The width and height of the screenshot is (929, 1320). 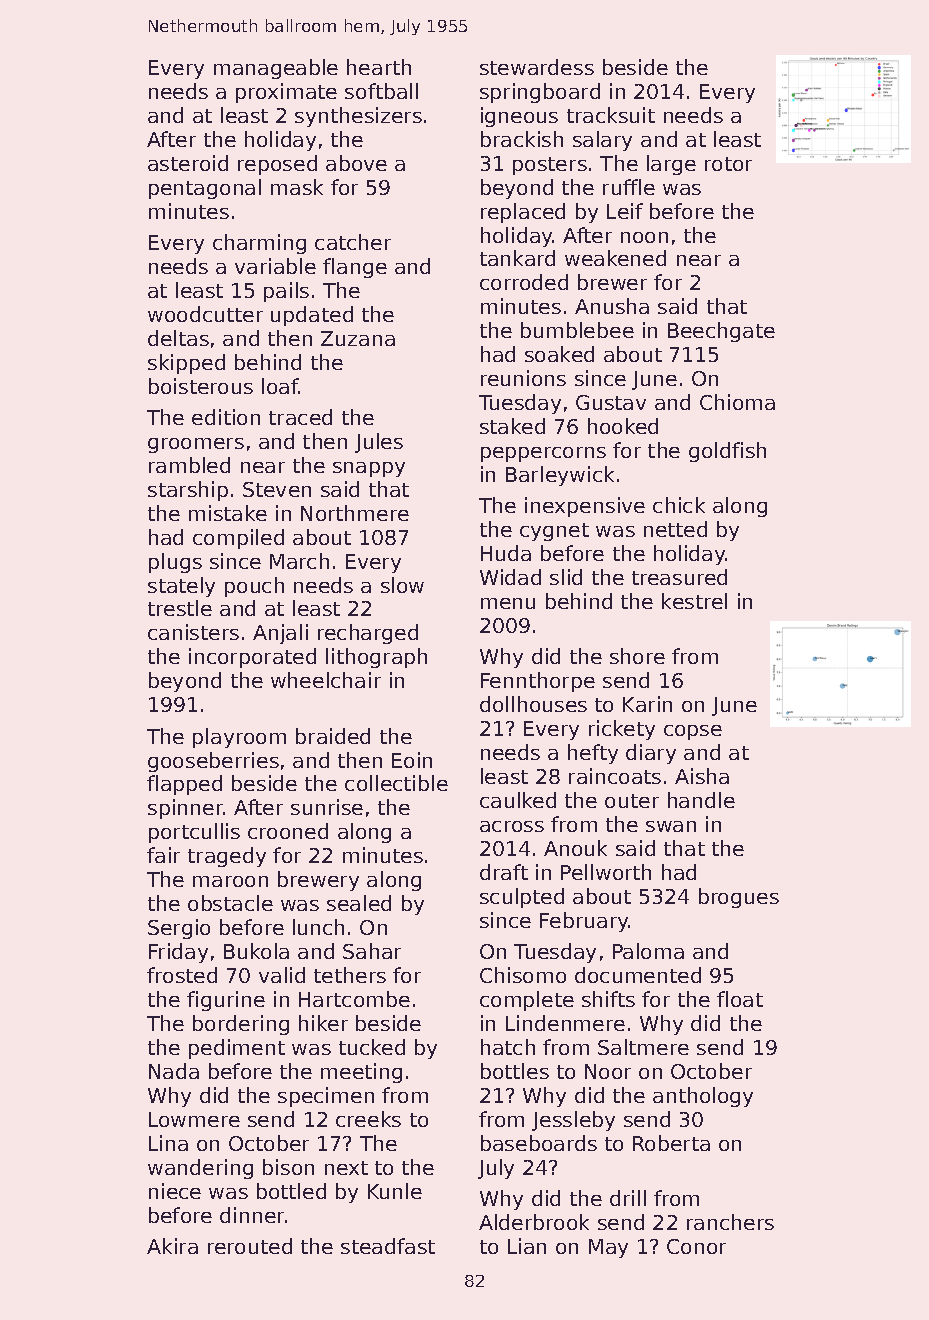 I want to click on Conor, so click(x=696, y=1246).
